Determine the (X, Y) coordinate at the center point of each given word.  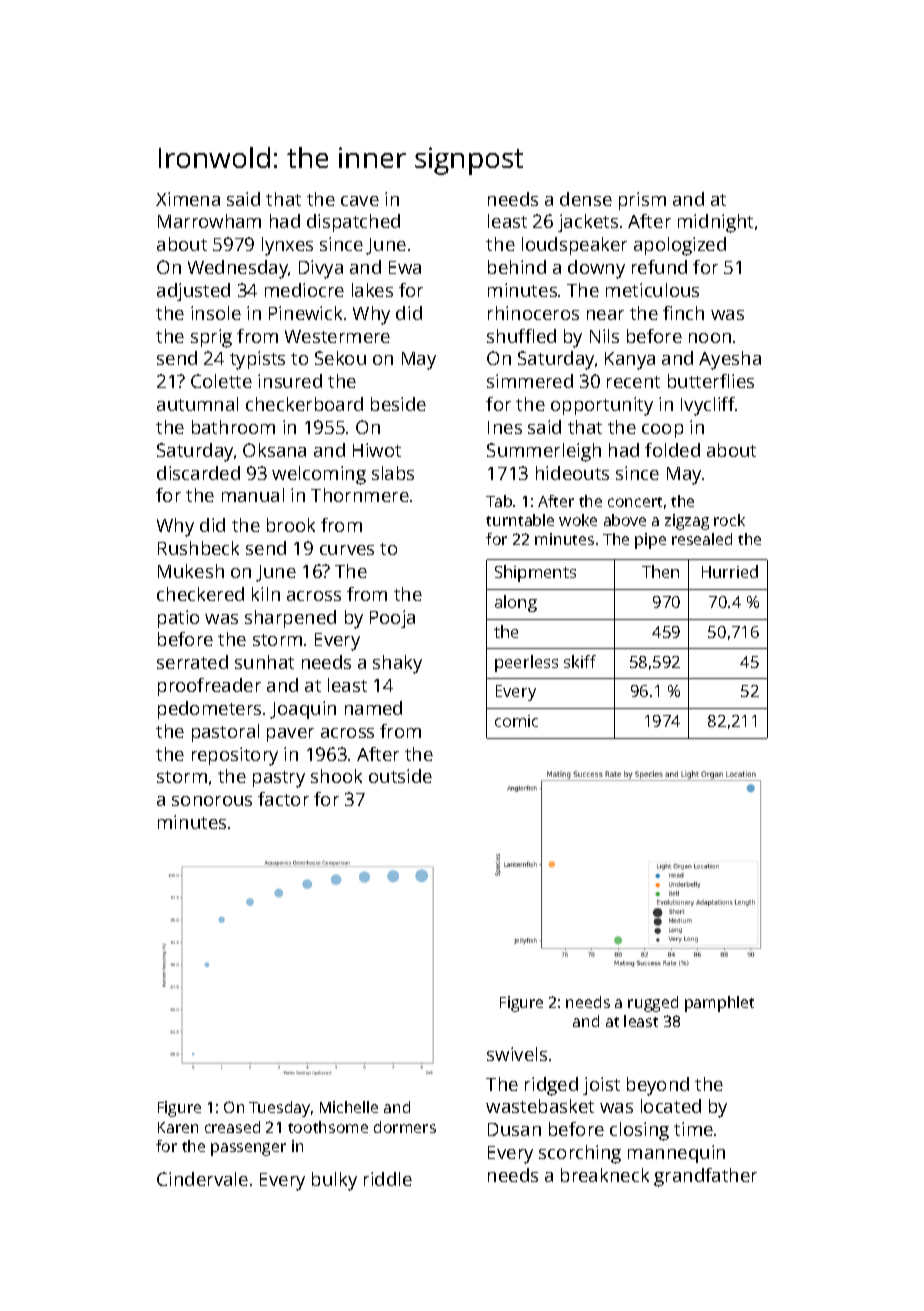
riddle (388, 1179)
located (671, 1106)
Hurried (730, 571)
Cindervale (202, 1179)
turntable (520, 520)
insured (290, 381)
